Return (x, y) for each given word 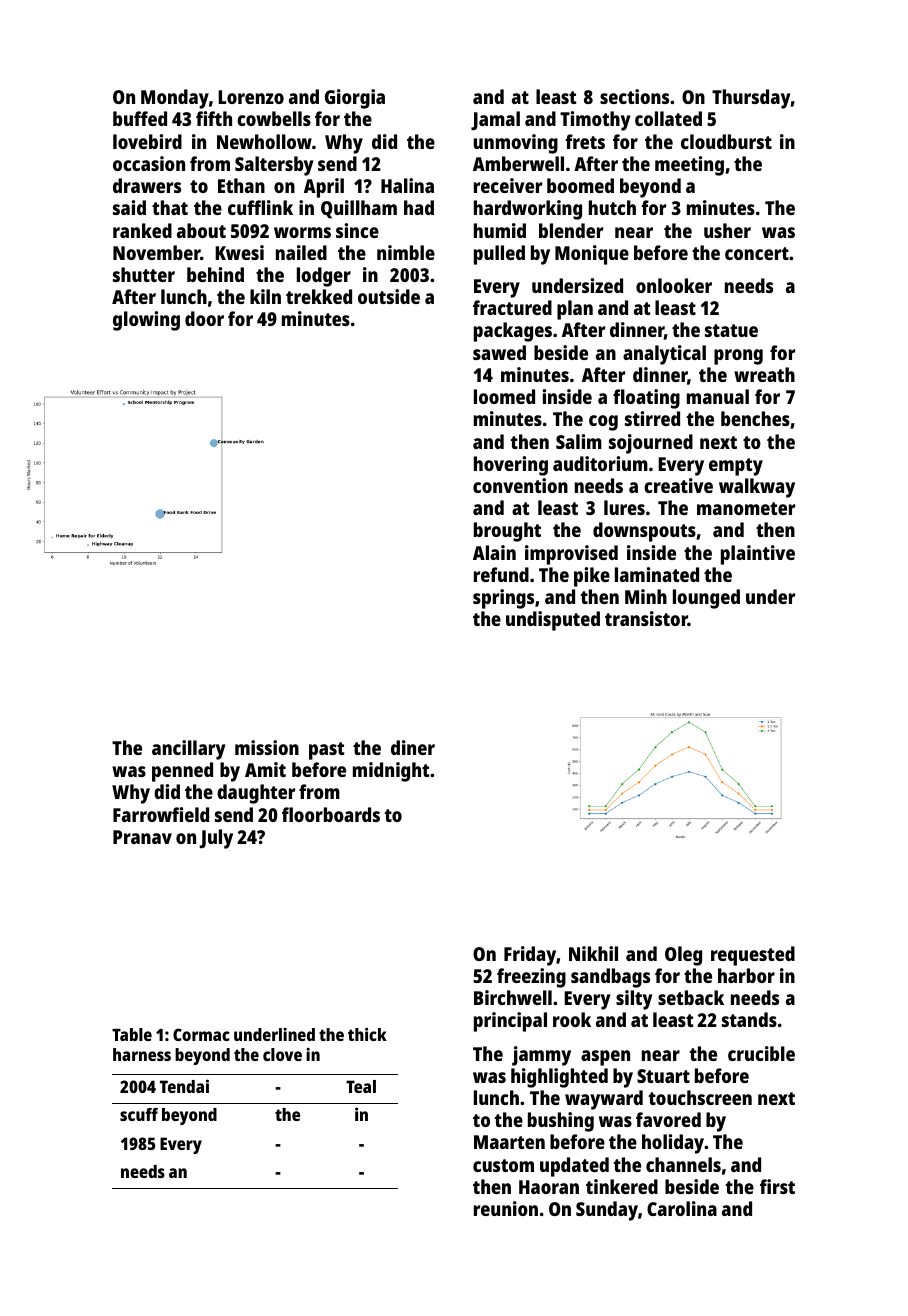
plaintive (758, 555)
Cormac (201, 1034)
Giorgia (355, 99)
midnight (391, 772)
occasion (149, 163)
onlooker (674, 285)
